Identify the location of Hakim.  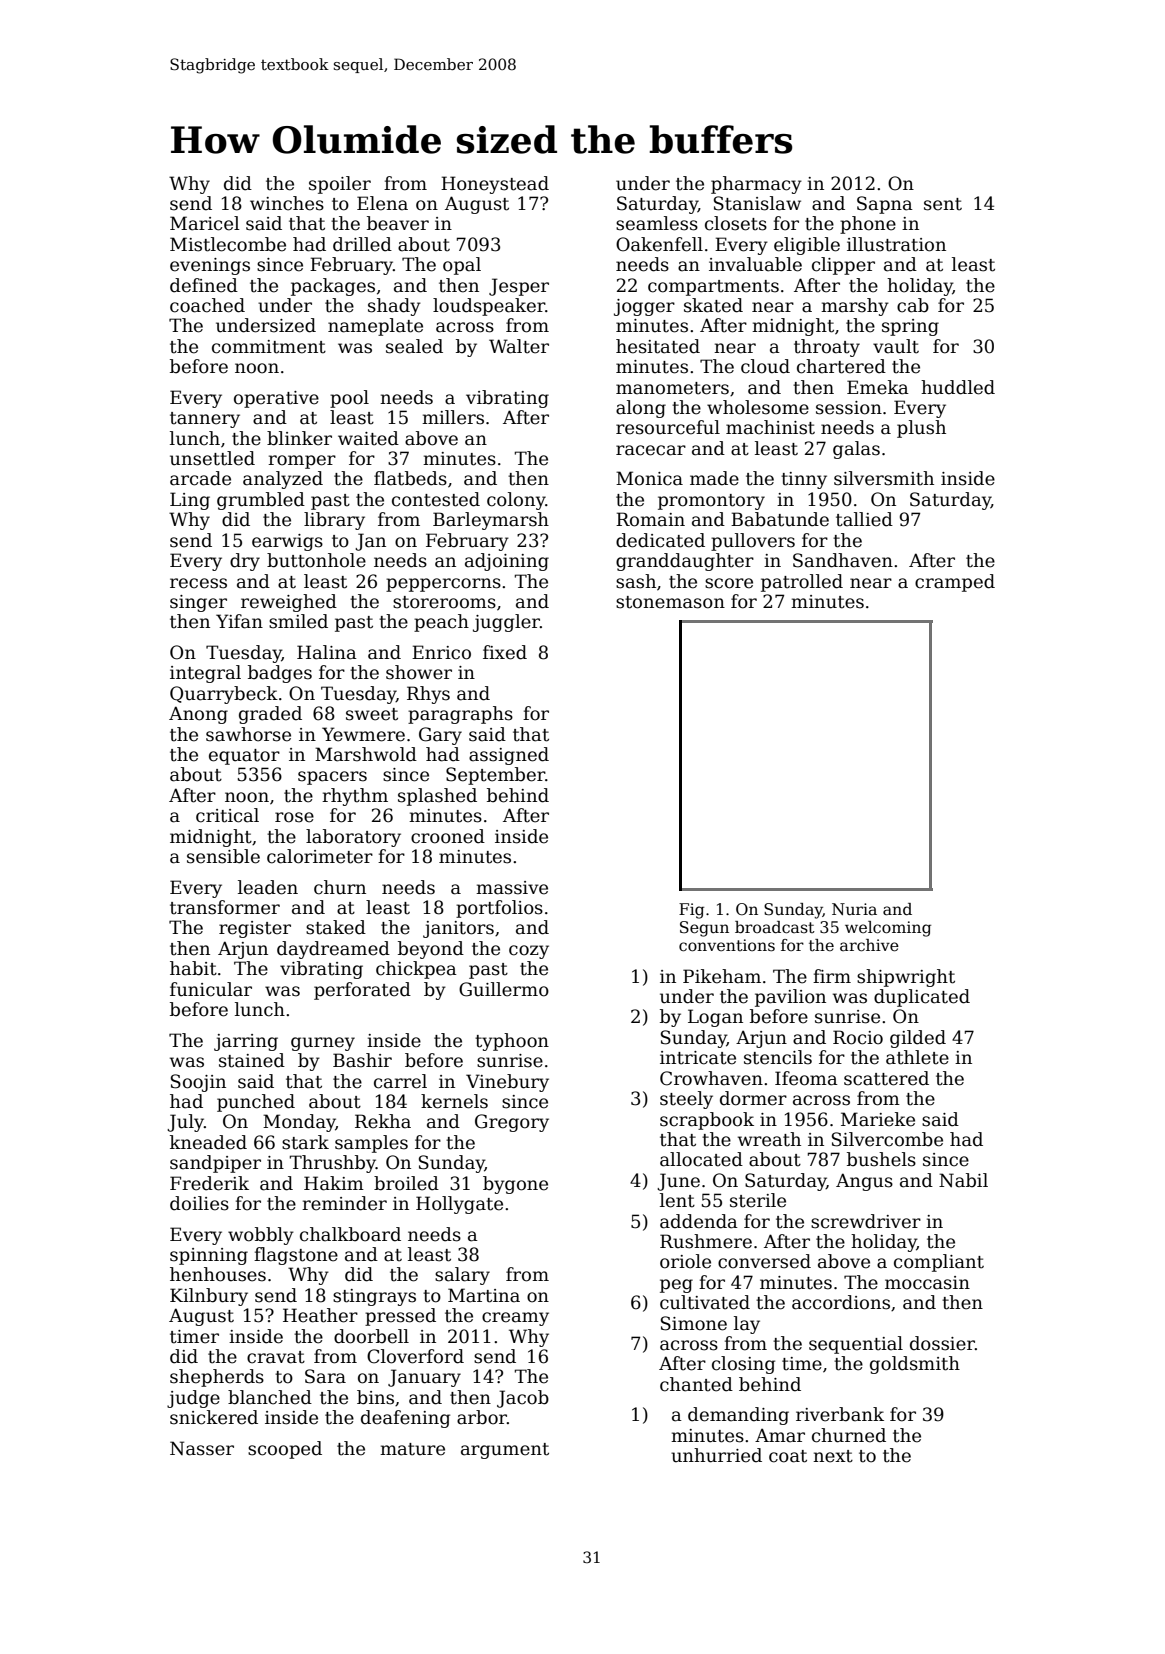
(334, 1183).
